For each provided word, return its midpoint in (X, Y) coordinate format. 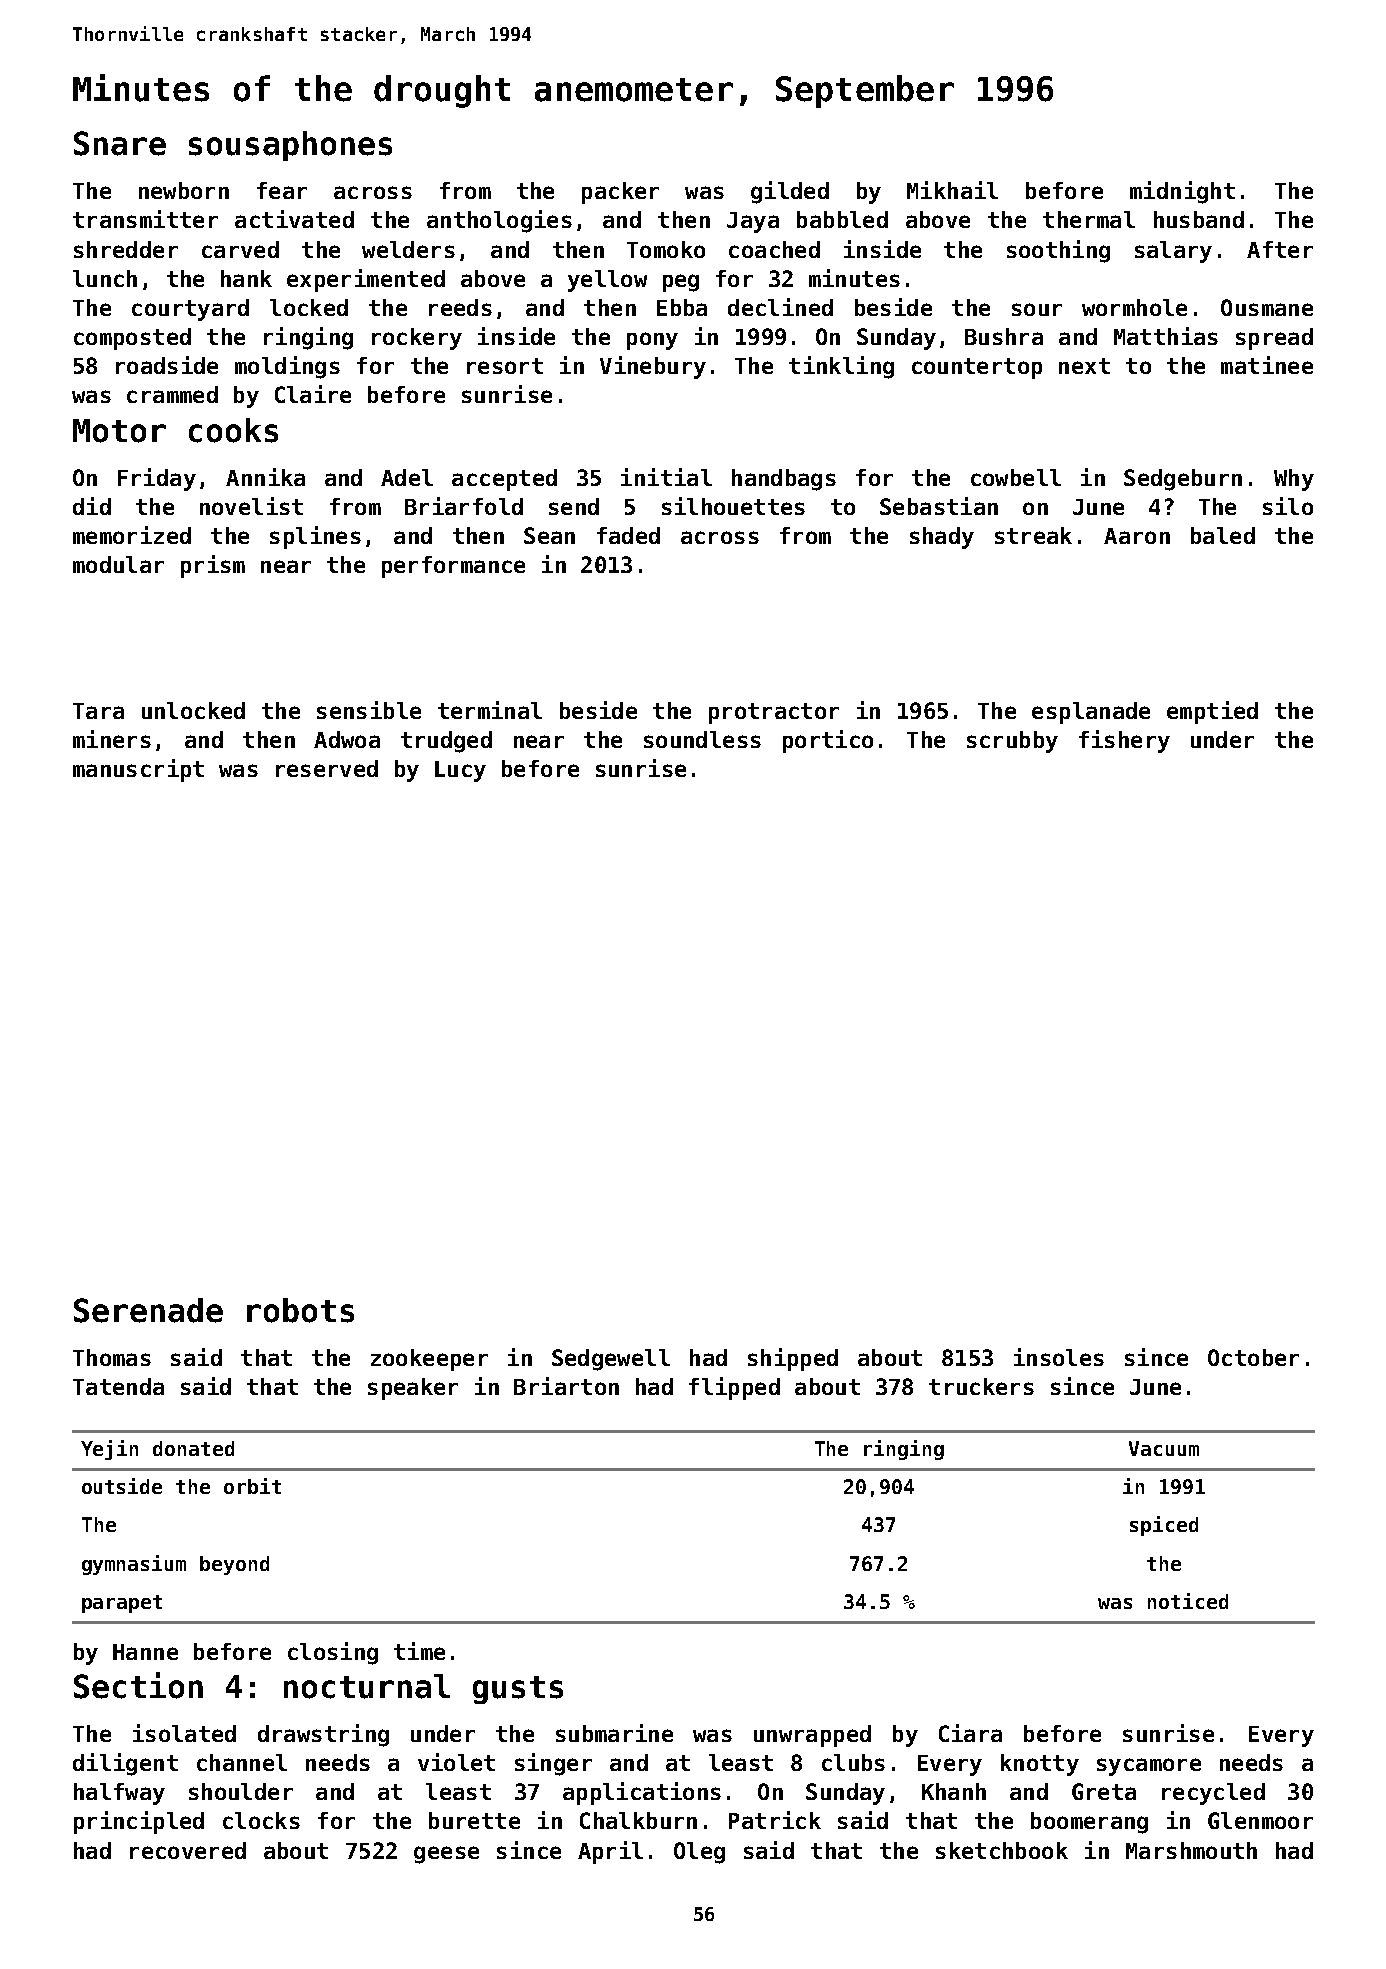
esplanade (1091, 713)
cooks (233, 430)
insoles (1059, 1357)
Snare (120, 143)
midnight (1182, 192)
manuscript (138, 770)
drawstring (323, 1735)
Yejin (109, 1450)
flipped (734, 1388)
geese (446, 1855)
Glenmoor (1260, 1820)
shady (942, 538)
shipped (793, 1359)
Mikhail (952, 190)
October (1253, 1357)
